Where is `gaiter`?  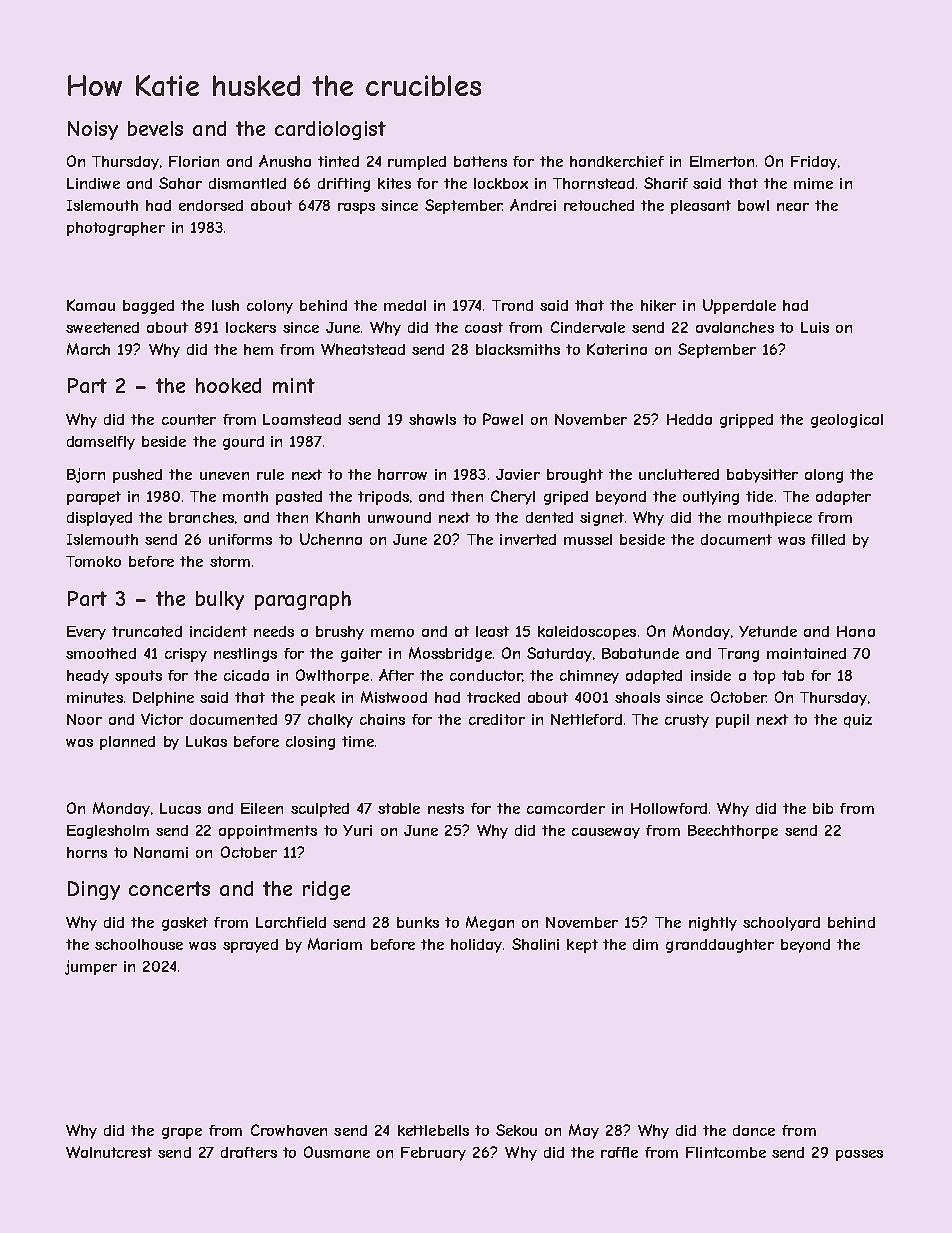 gaiter is located at coordinates (361, 655).
